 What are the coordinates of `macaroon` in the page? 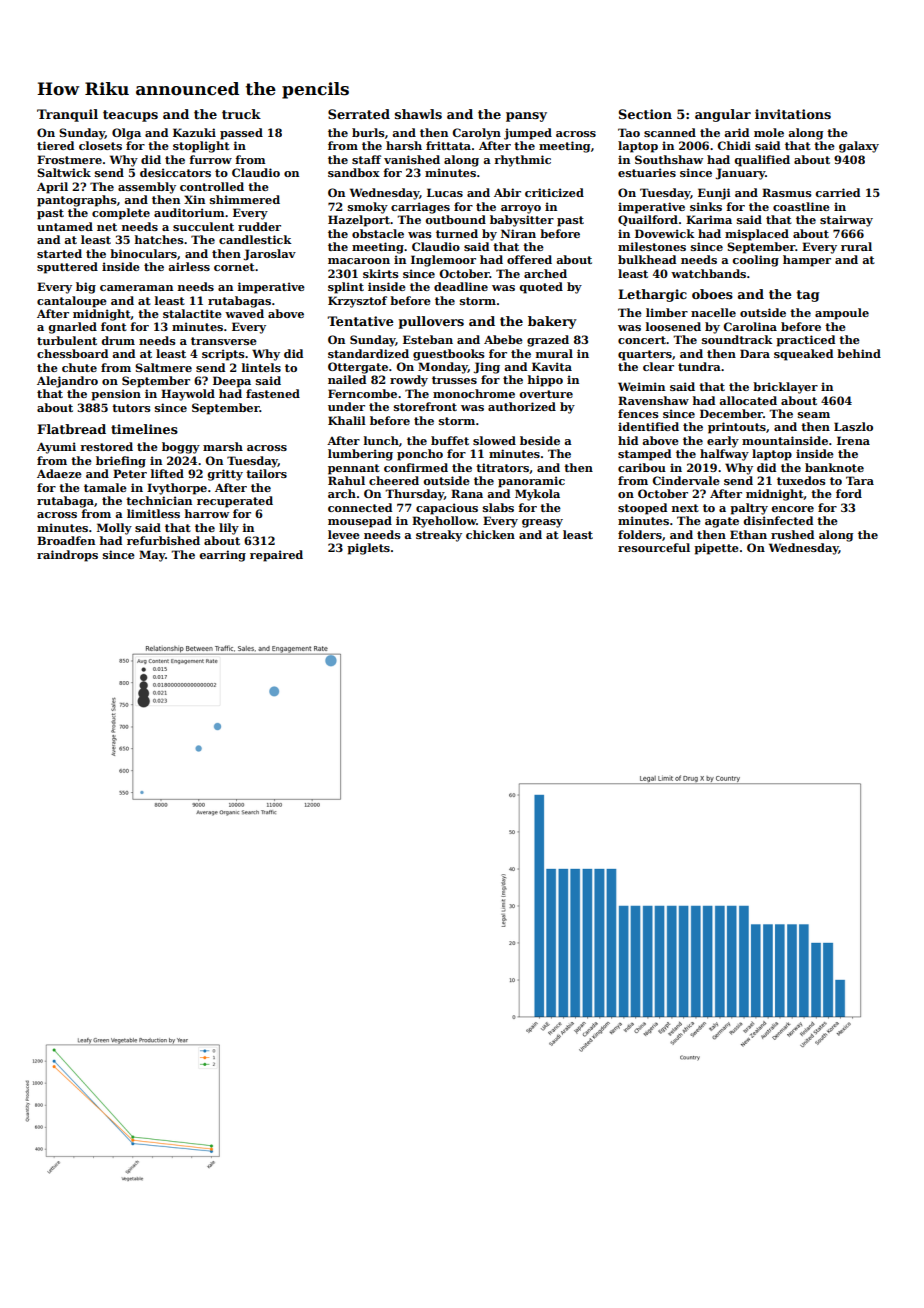 It's located at (359, 261).
